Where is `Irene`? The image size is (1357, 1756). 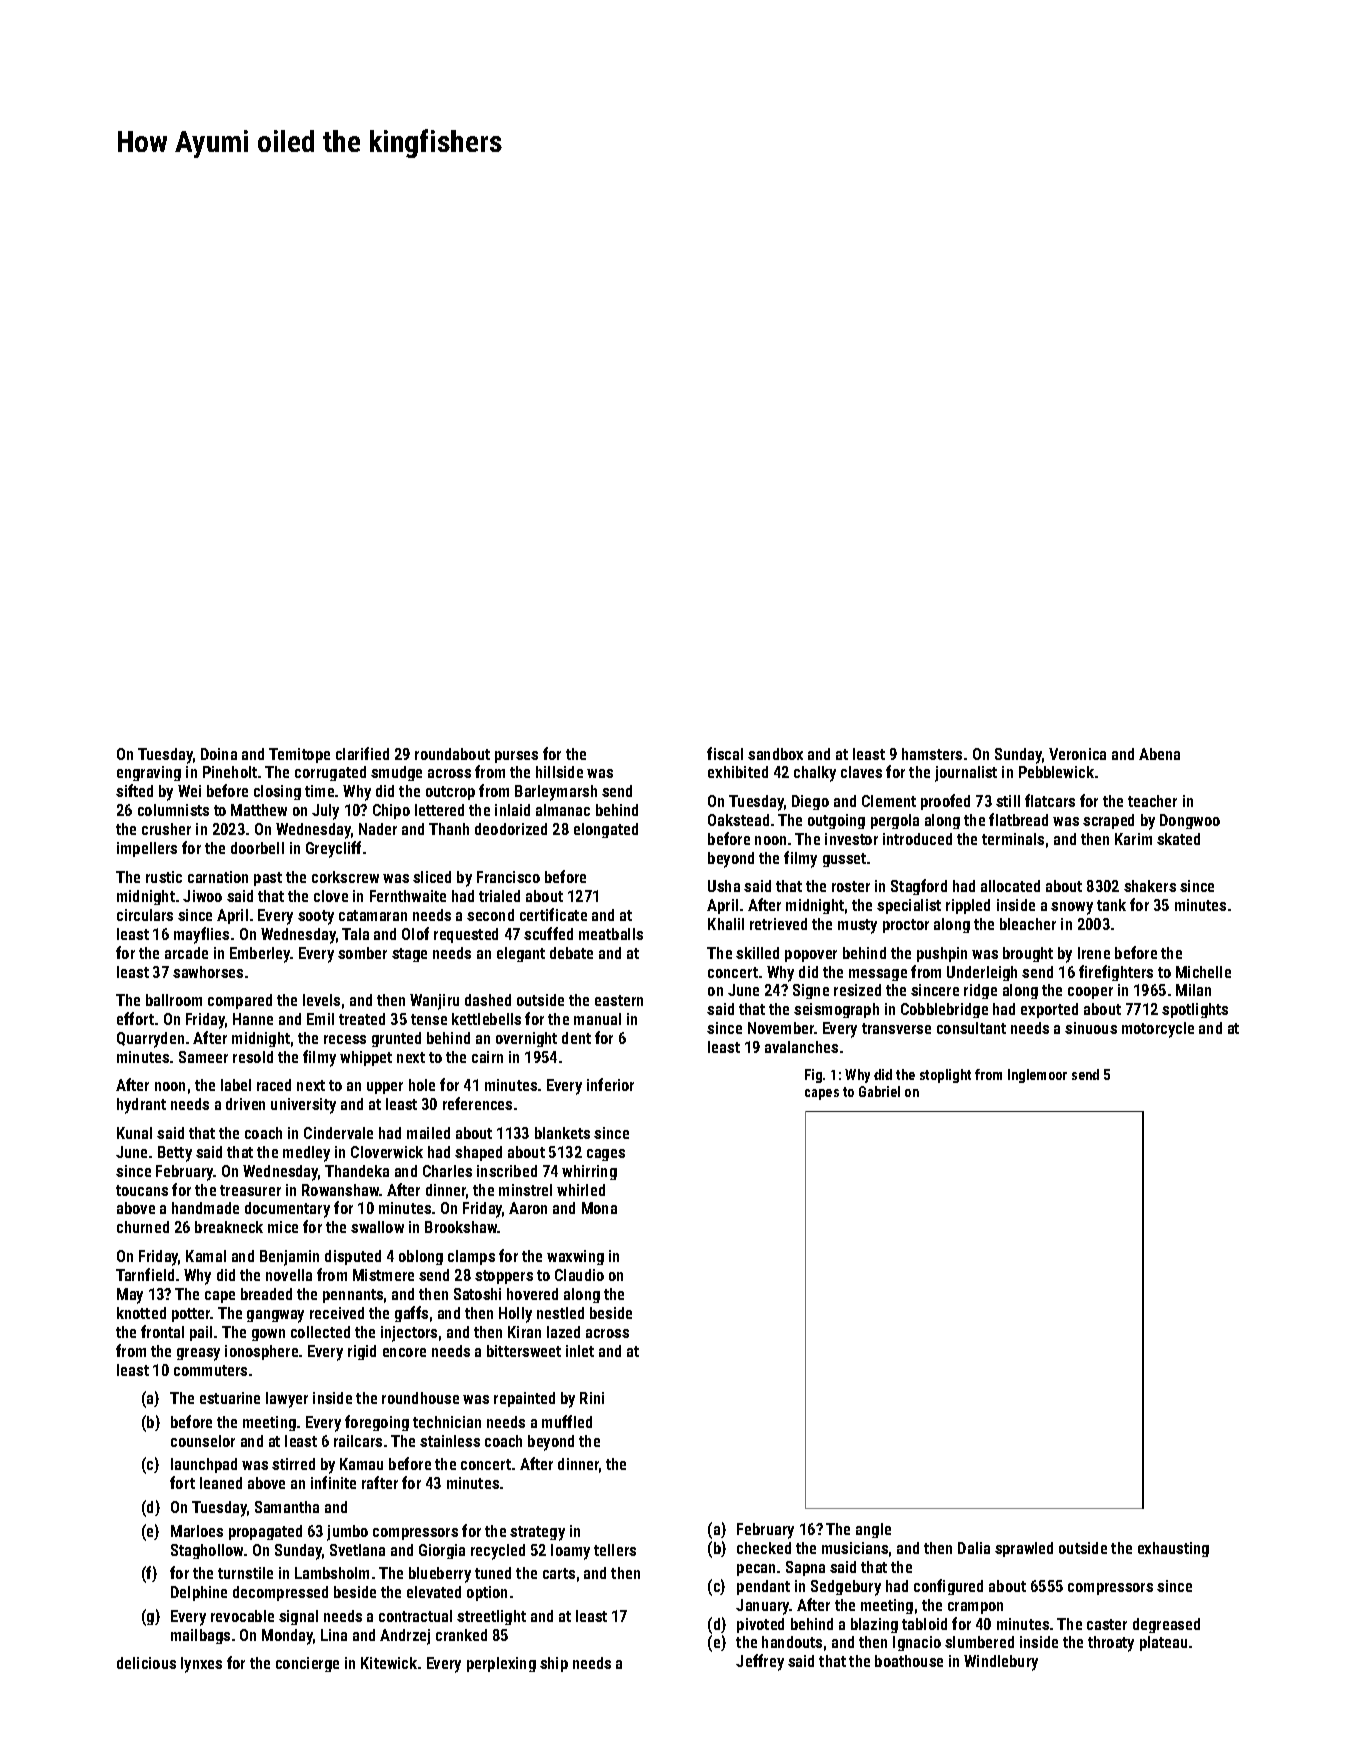
Irene is located at coordinates (1094, 953).
